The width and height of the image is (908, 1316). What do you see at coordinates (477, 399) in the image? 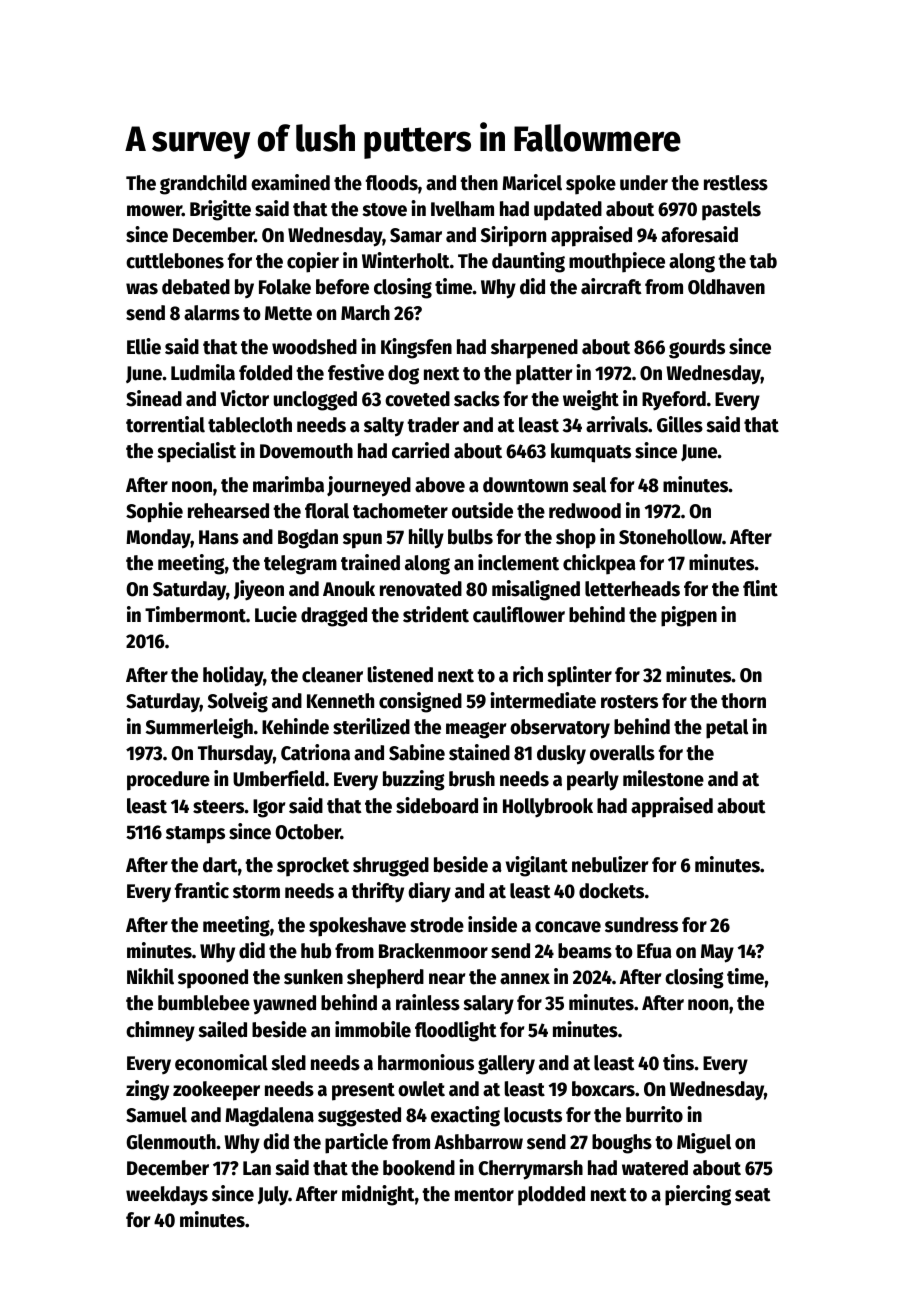
I see `sacks` at bounding box center [477, 399].
